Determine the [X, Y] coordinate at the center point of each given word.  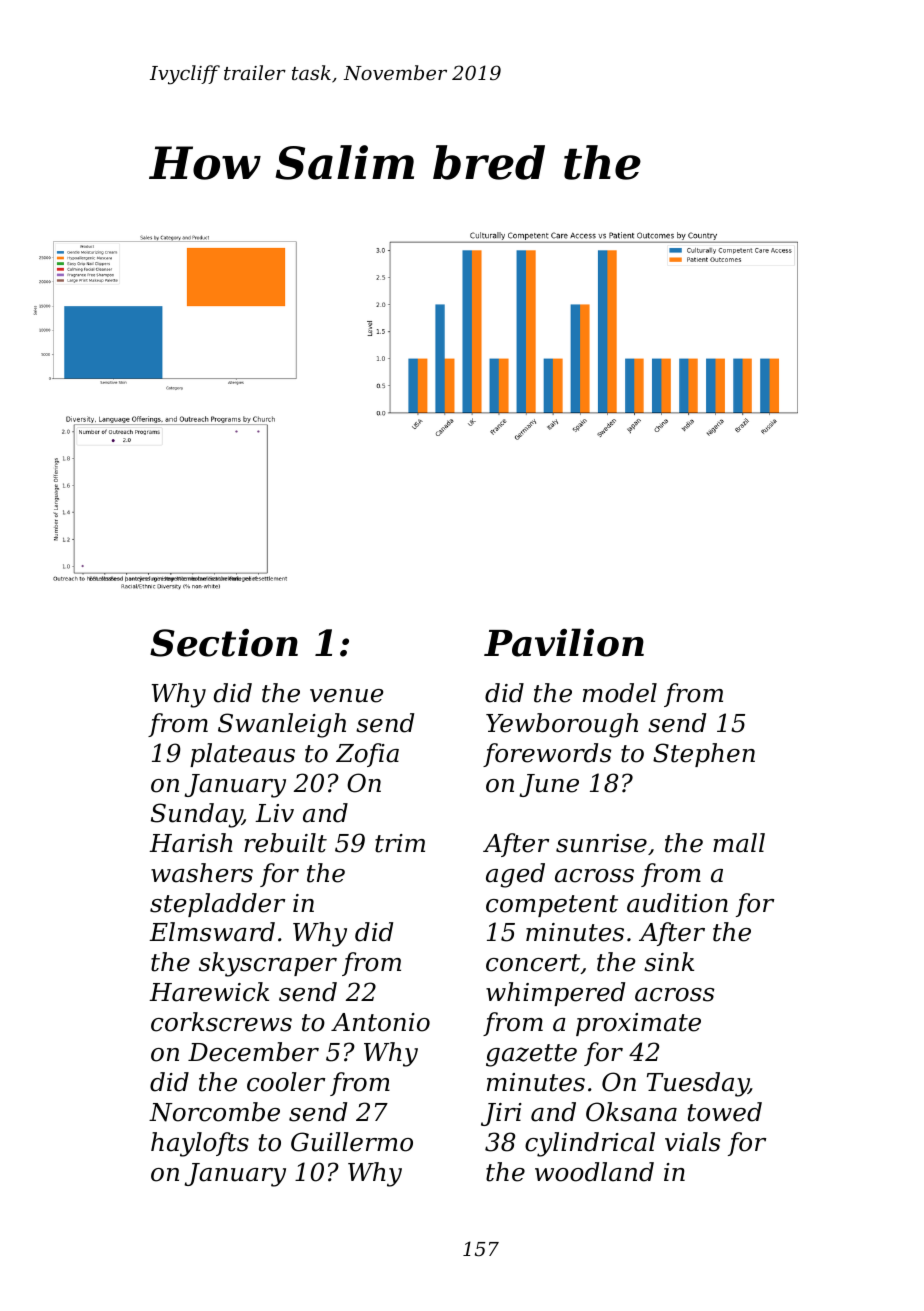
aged [515, 875]
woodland [594, 1172]
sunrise [601, 843]
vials [692, 1142]
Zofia [367, 755]
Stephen [704, 755]
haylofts [200, 1144]
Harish [191, 843]
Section [224, 643]
